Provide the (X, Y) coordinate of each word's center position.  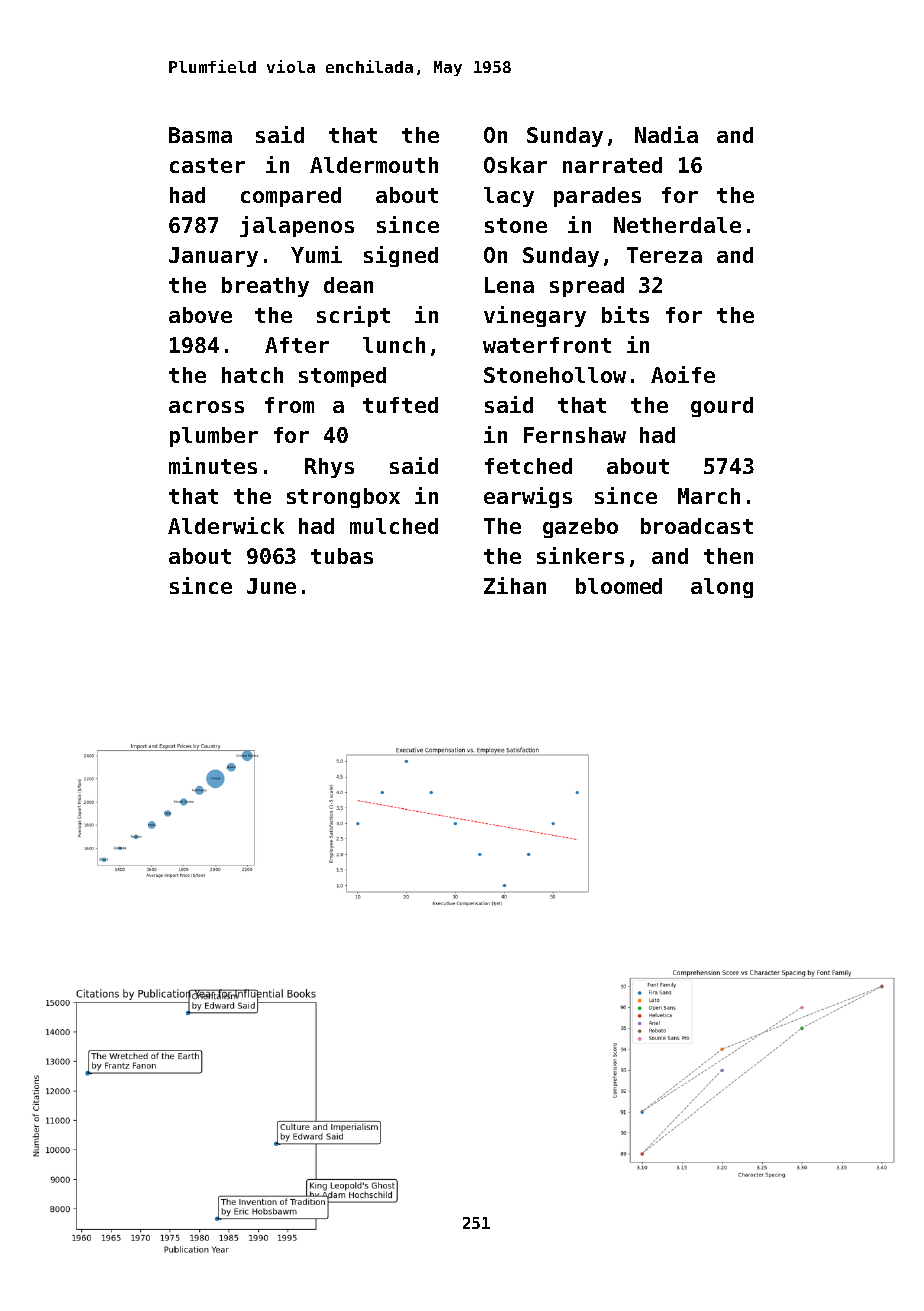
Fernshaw (575, 435)
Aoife (683, 374)
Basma (200, 135)
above (200, 315)
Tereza (664, 255)
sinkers (580, 555)
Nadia (666, 134)
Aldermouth (374, 165)
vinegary (535, 316)
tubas (342, 556)
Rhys (329, 468)
